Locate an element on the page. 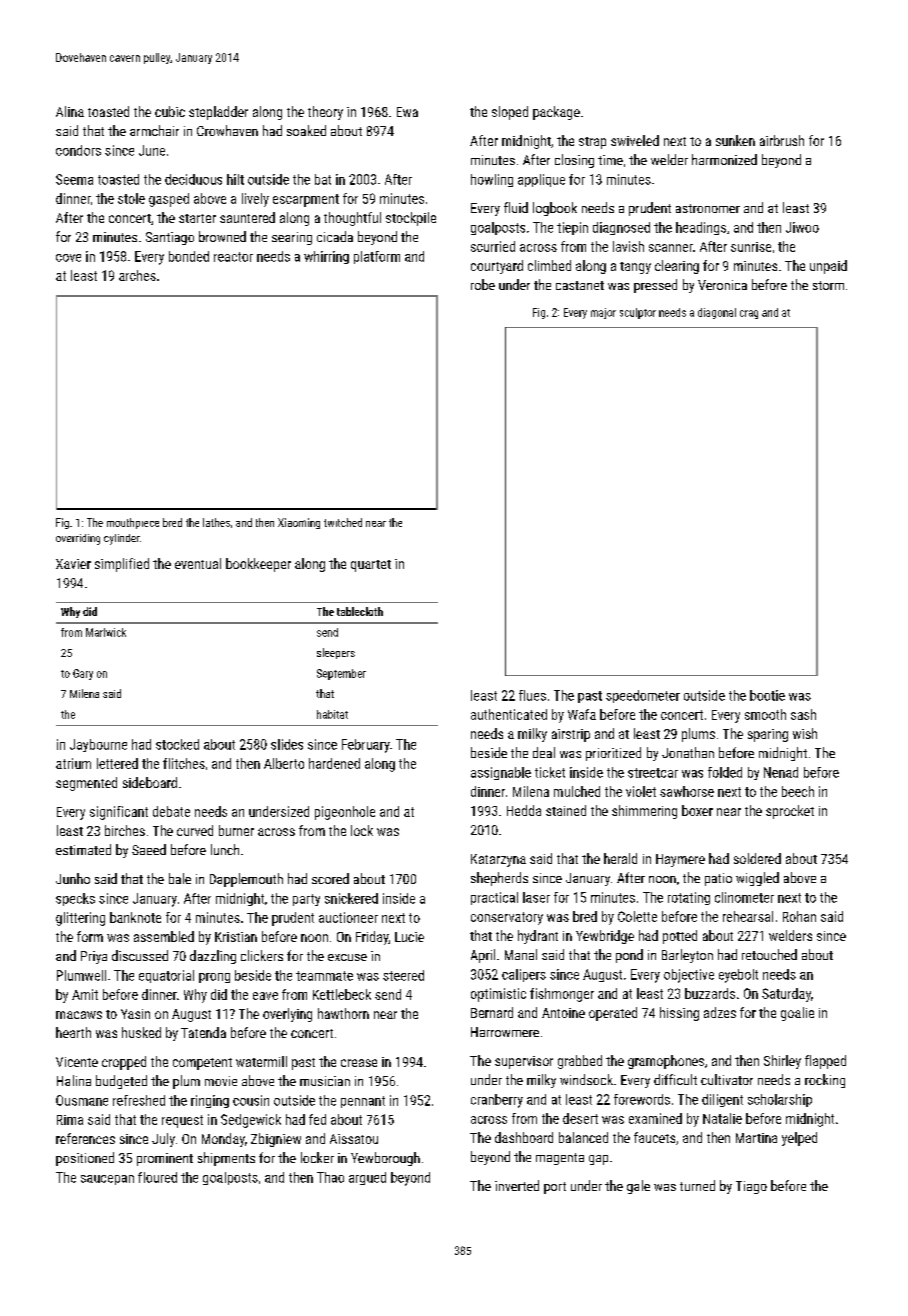 The width and height of the image is (908, 1316). Tatenda is located at coordinates (203, 1032).
